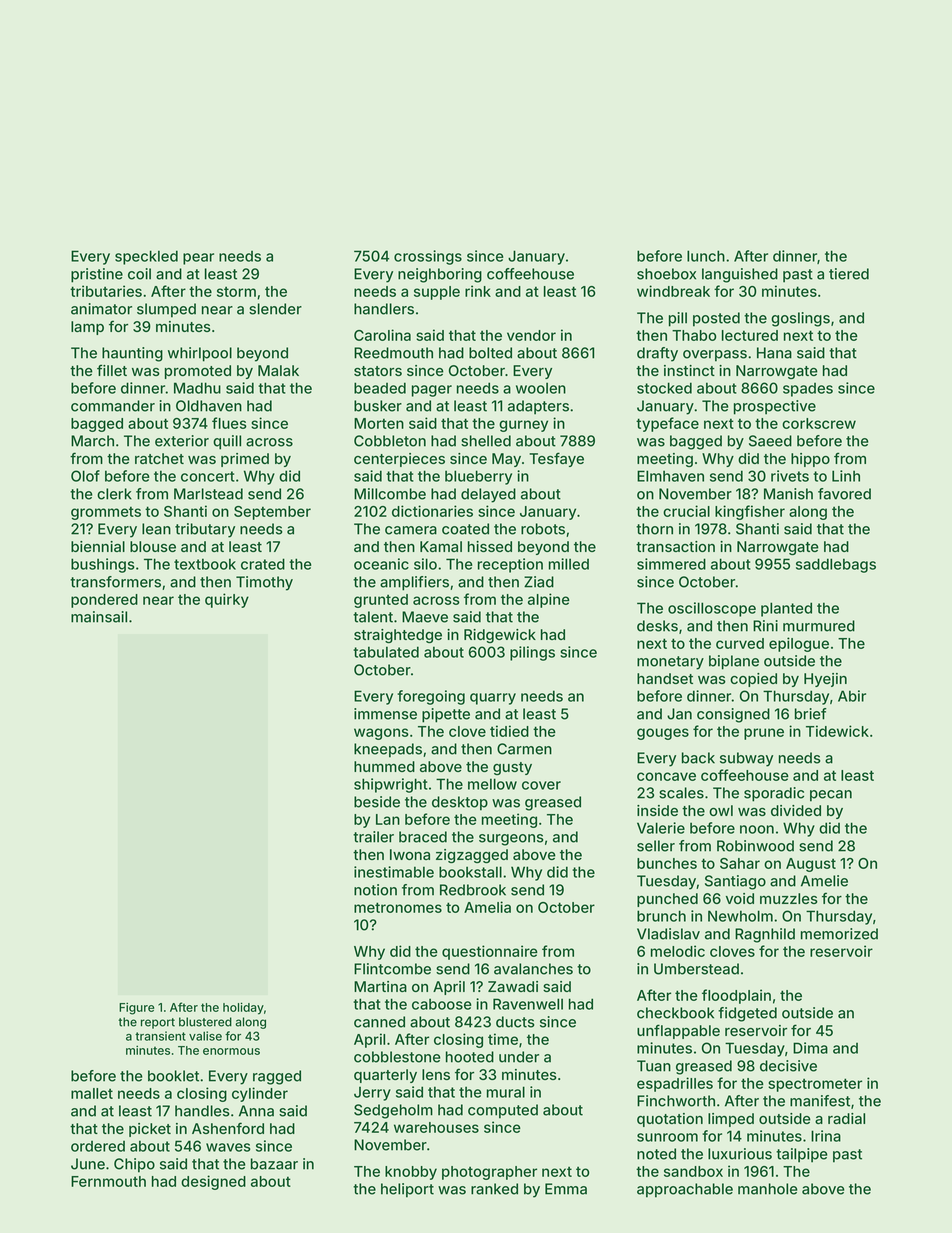  Describe the element at coordinates (556, 459) in the screenshot. I see `Tesfaye` at that location.
